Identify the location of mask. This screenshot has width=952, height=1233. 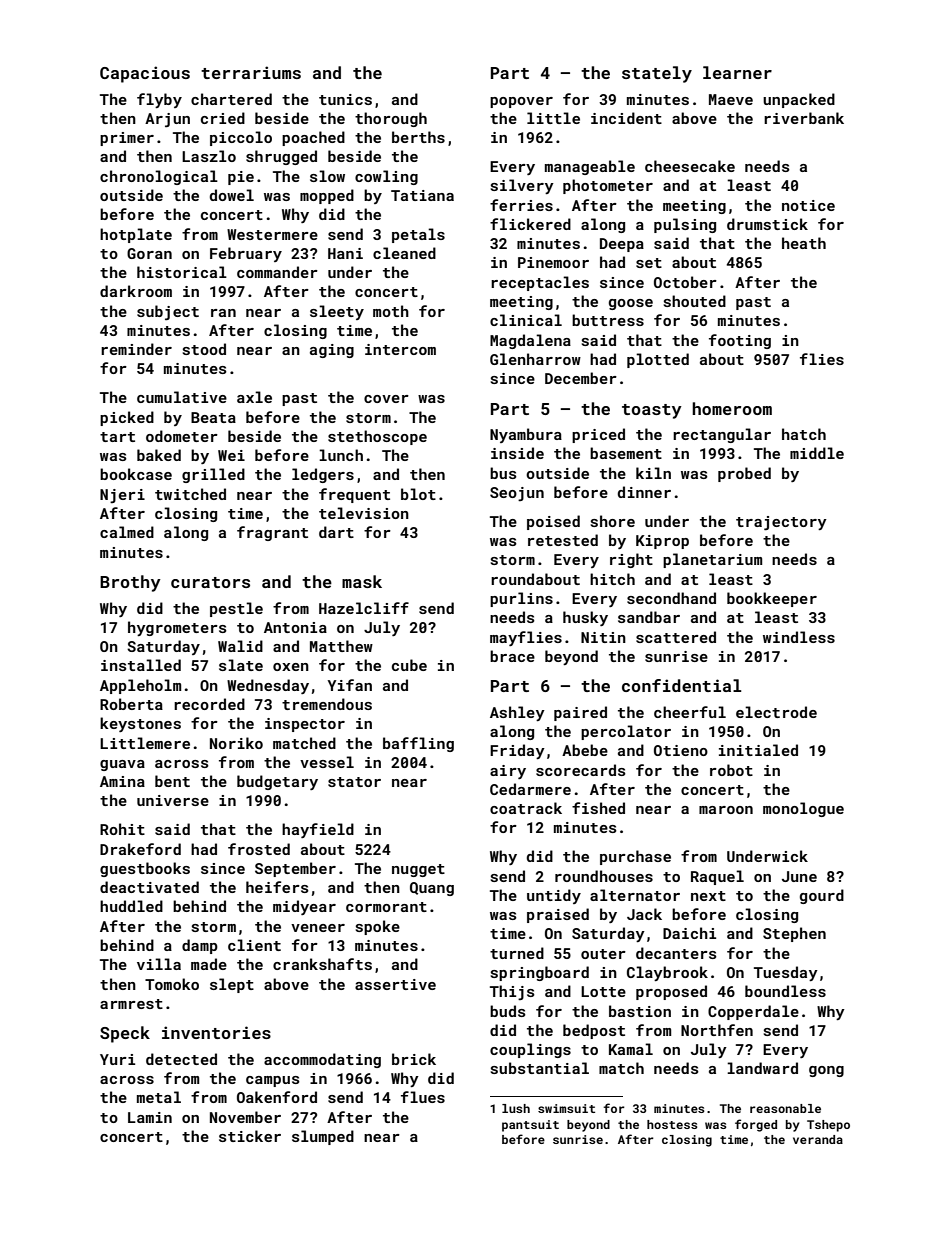
(362, 581).
